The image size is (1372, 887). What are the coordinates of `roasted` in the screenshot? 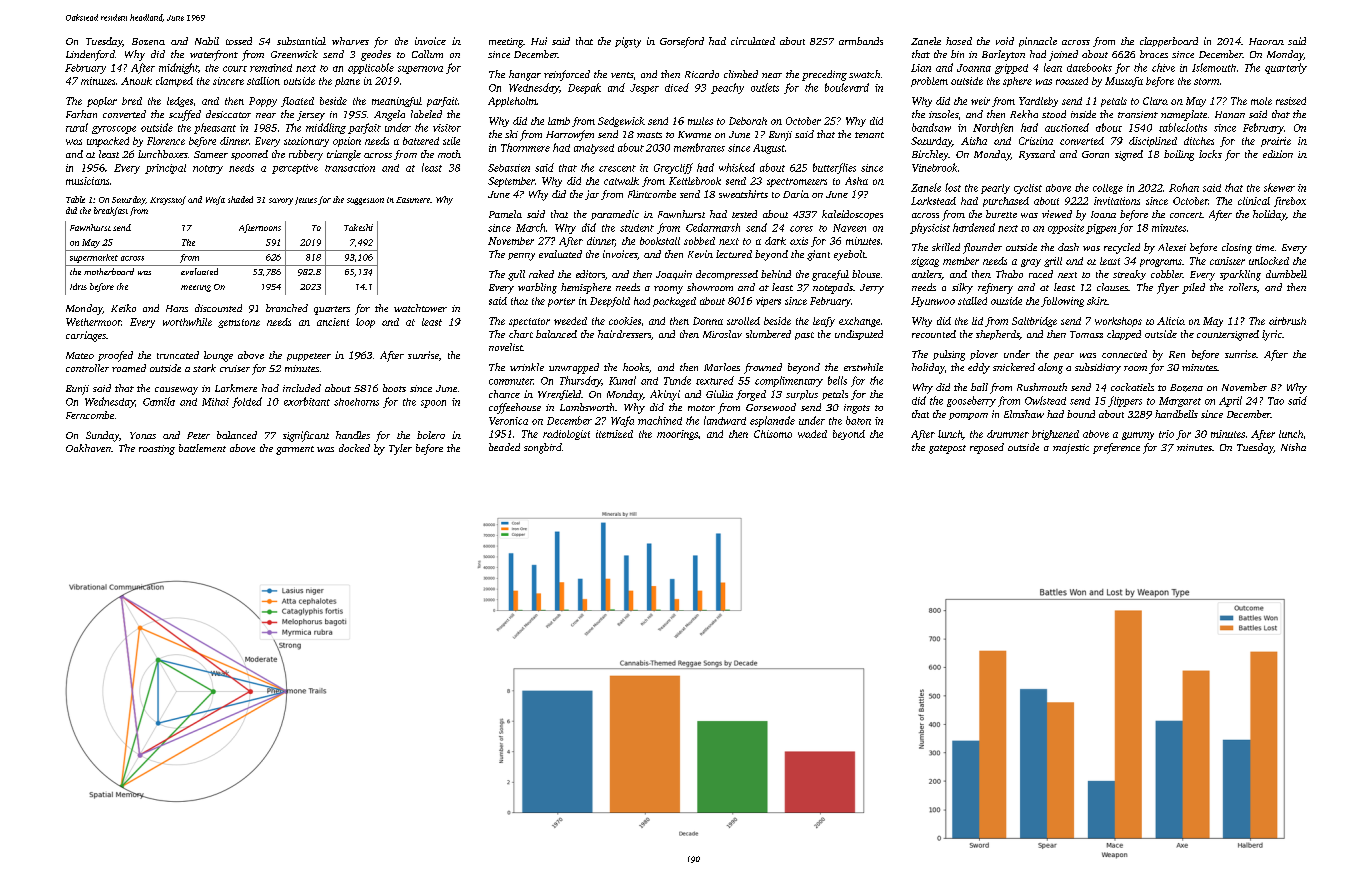 It's located at (1072, 81).
